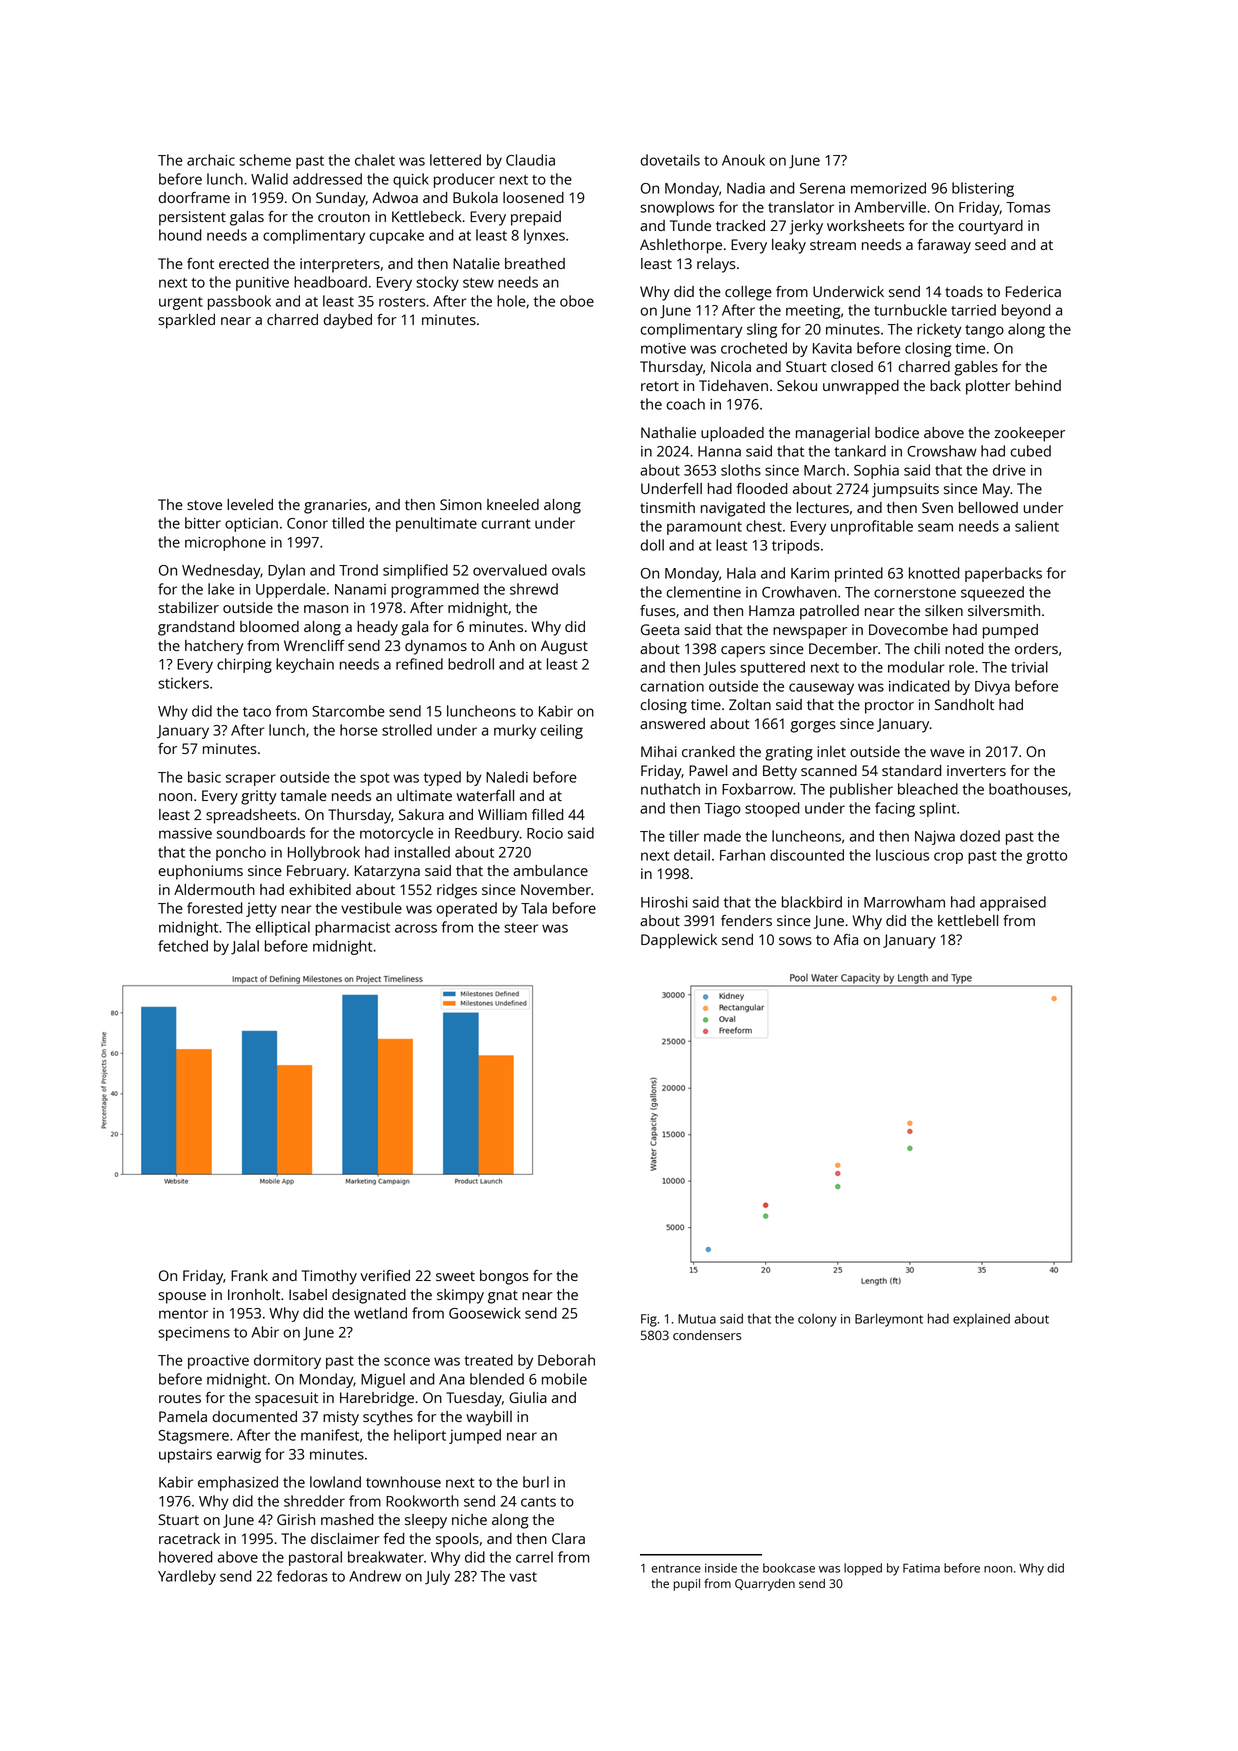 The image size is (1238, 1751). Describe the element at coordinates (813, 312) in the document. I see `meeting` at that location.
